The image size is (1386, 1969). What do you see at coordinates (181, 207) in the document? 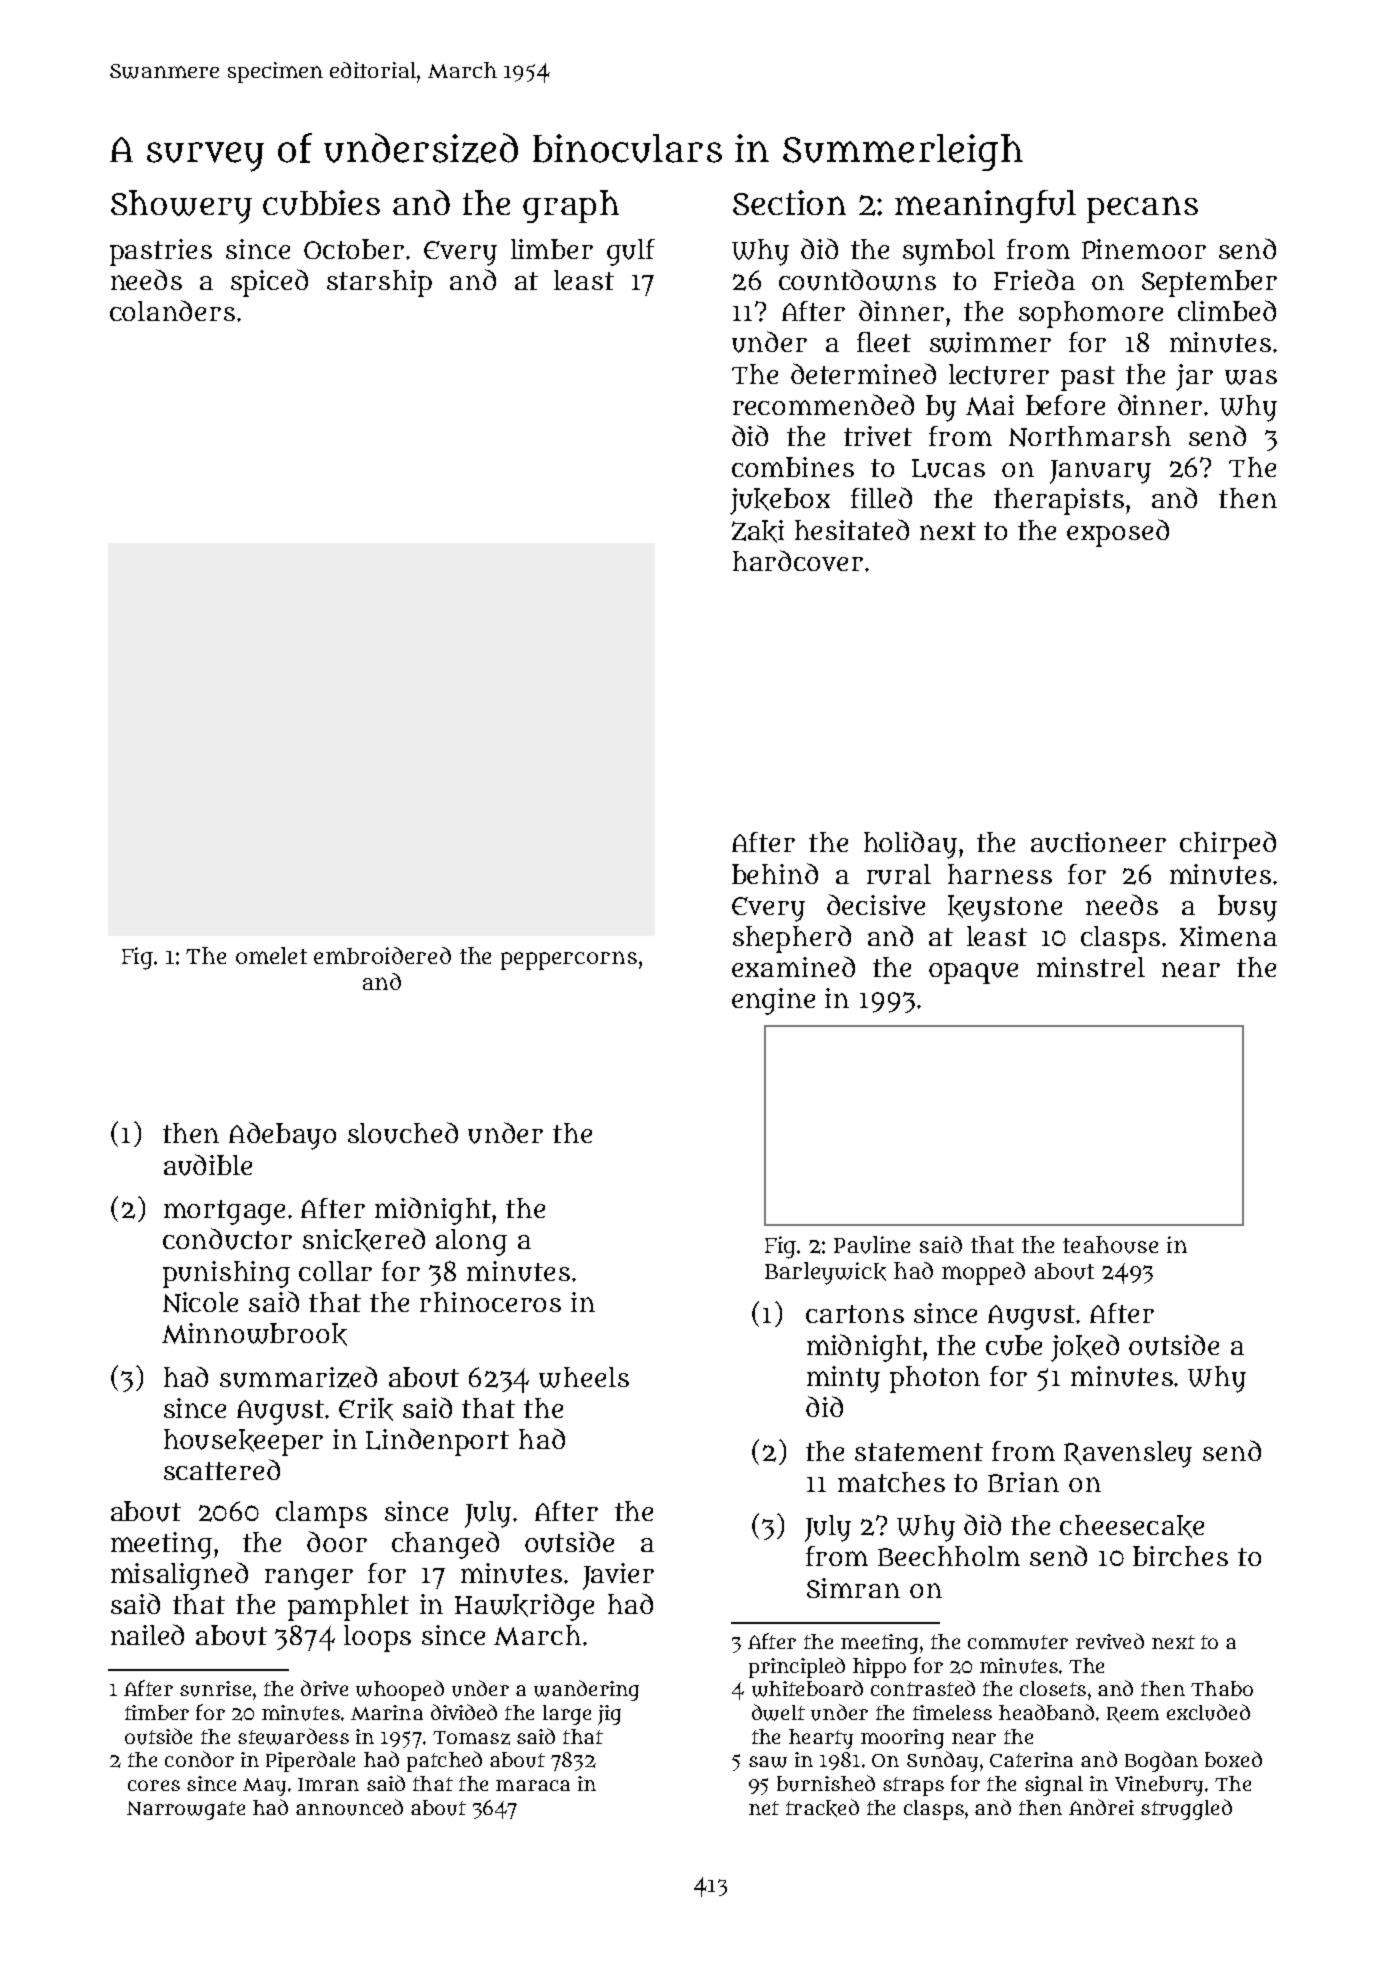
I see `Showery` at bounding box center [181, 207].
